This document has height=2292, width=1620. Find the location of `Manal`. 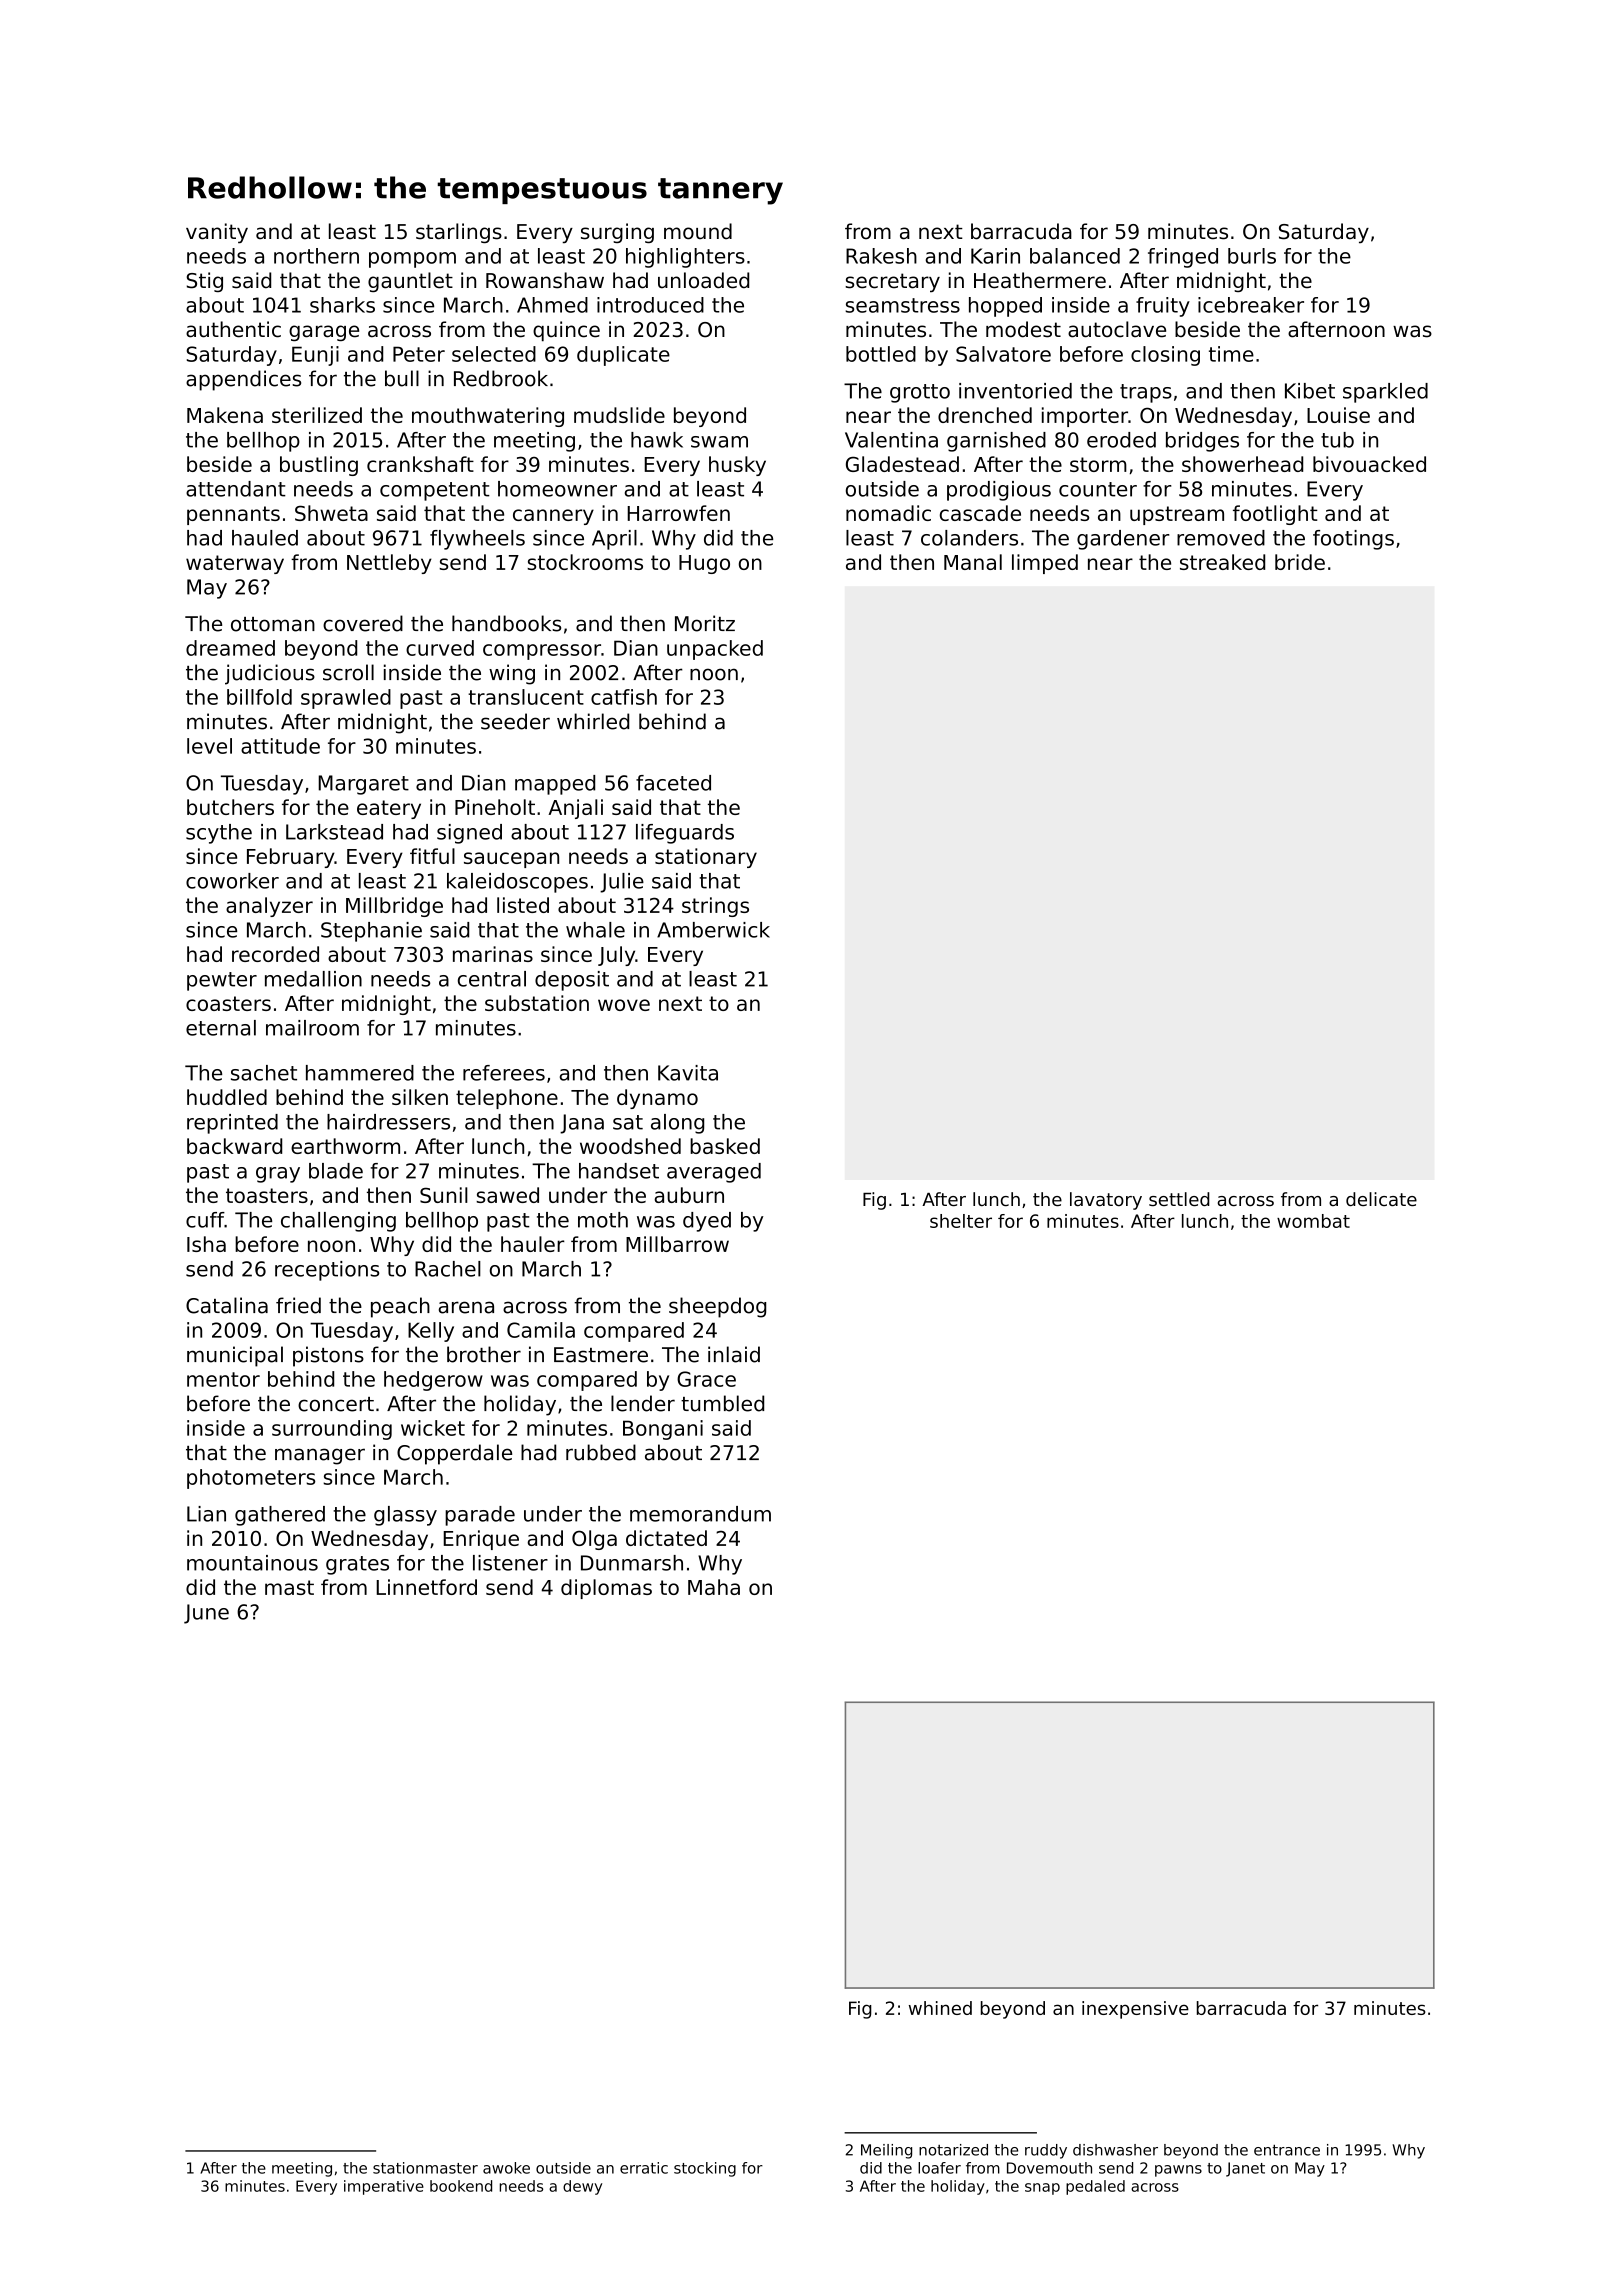

Manal is located at coordinates (973, 562).
